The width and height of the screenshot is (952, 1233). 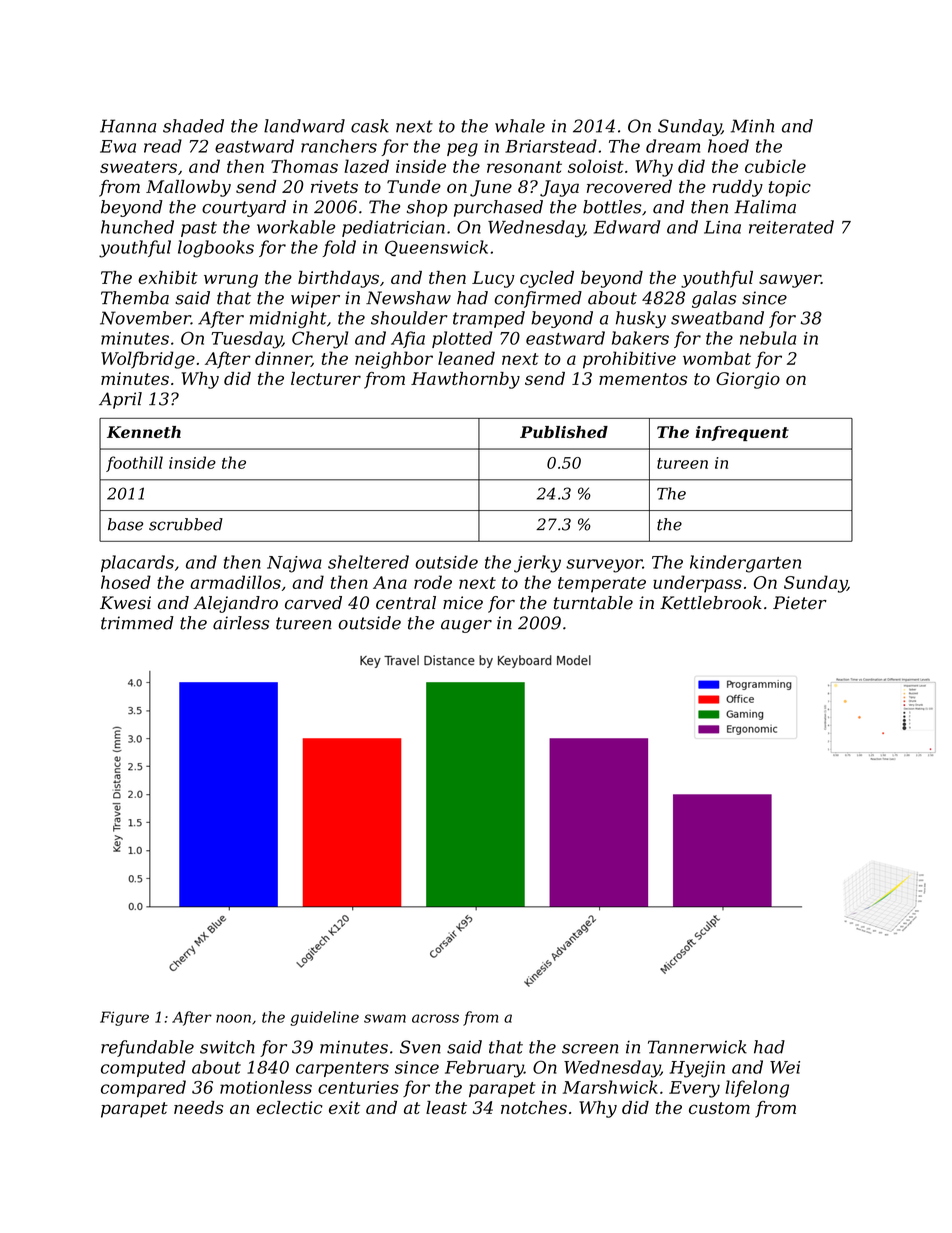 I want to click on infrequent, so click(x=742, y=433).
